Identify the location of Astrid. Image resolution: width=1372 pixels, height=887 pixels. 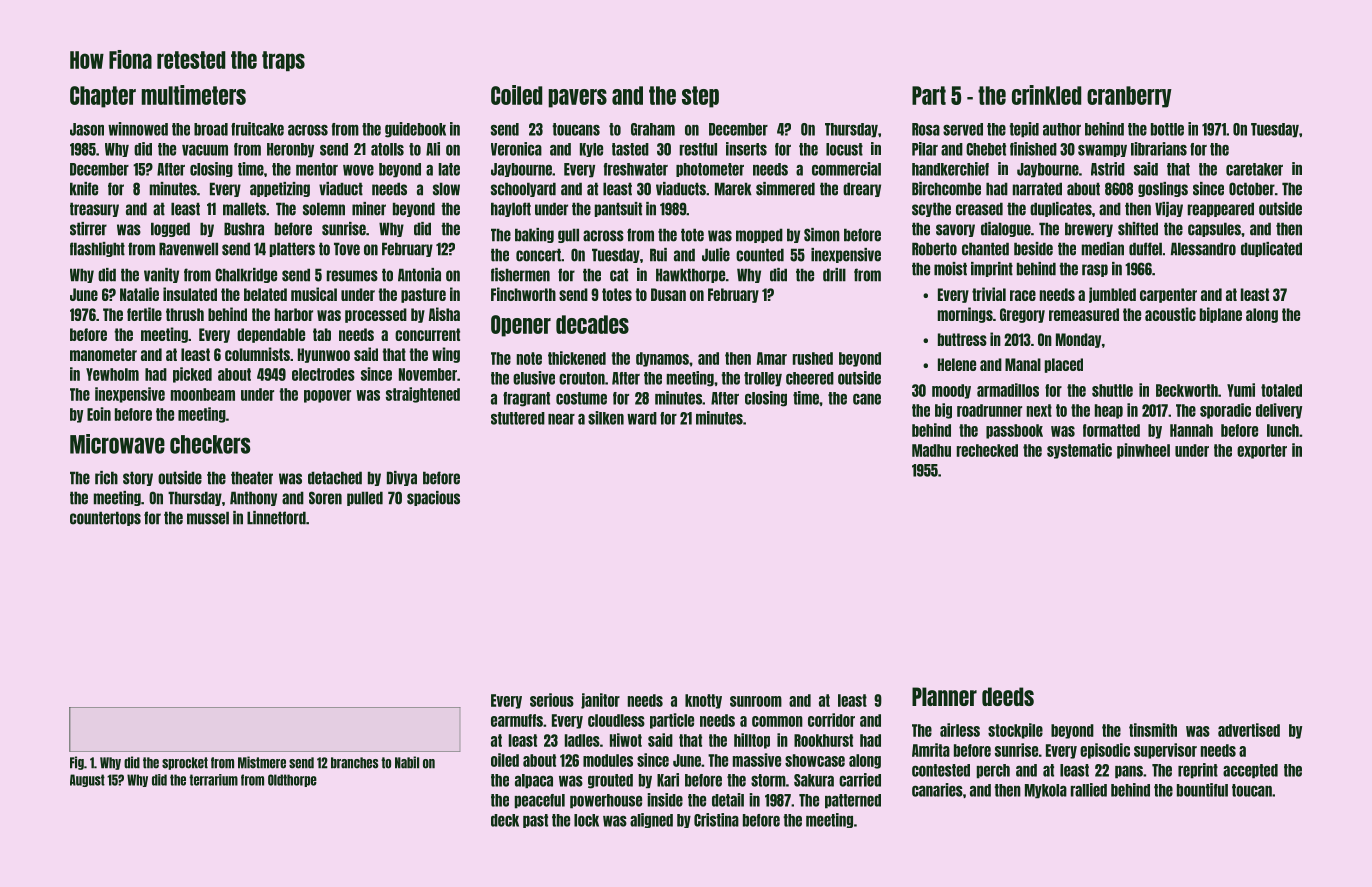
(1108, 169).
